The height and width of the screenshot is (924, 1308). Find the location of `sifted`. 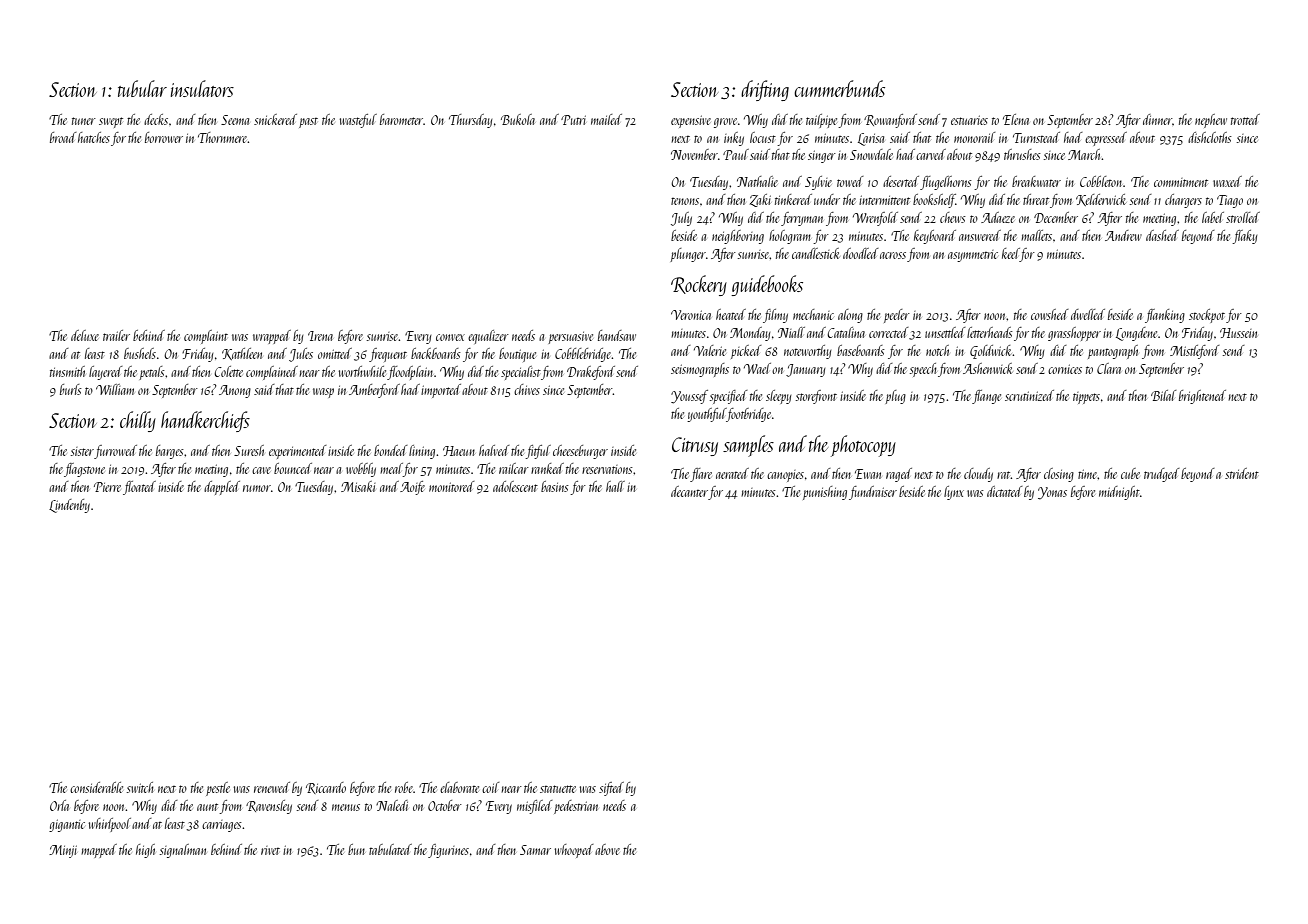

sifted is located at coordinates (611, 789).
